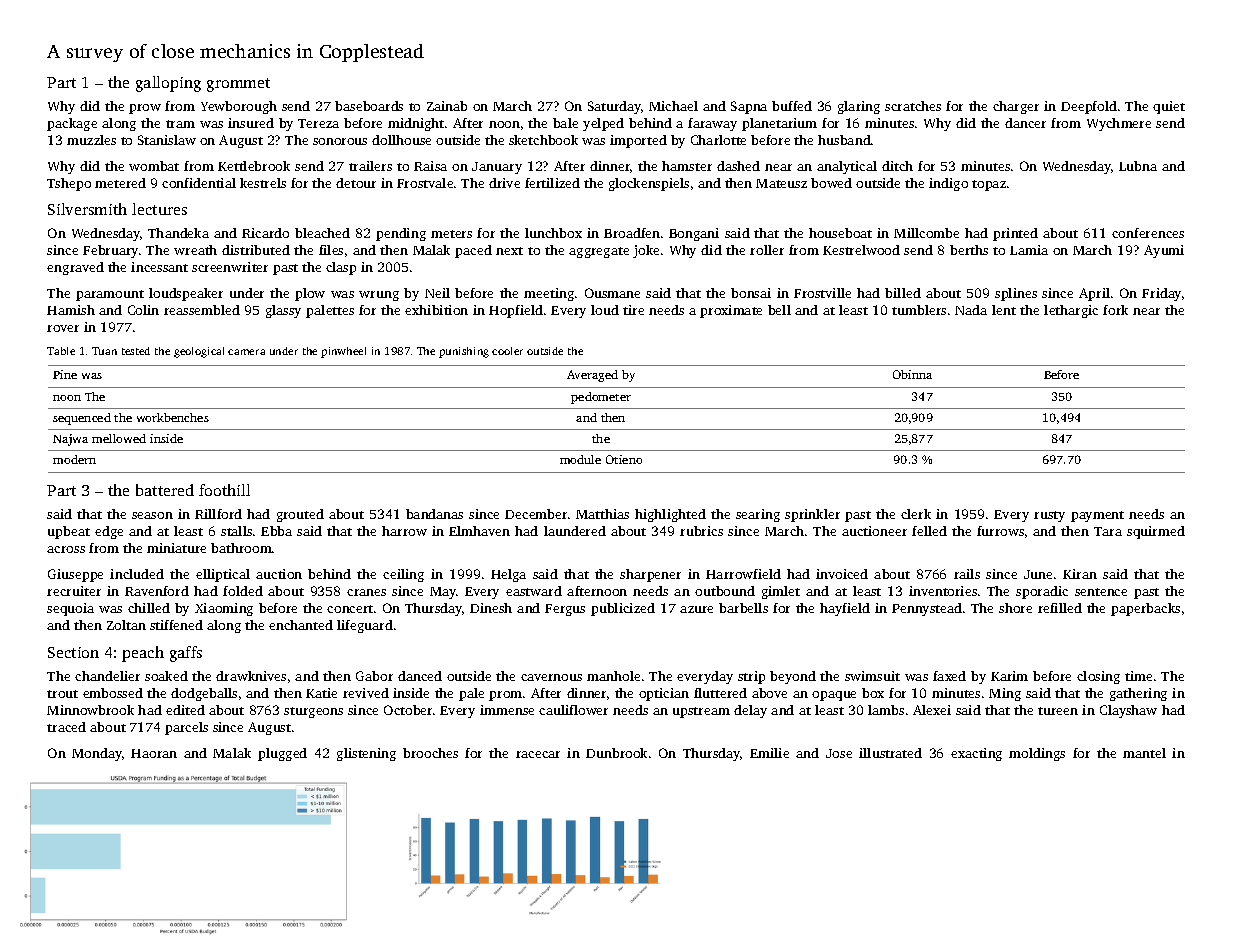 This image has height=952, width=1233. What do you see at coordinates (479, 531) in the image?
I see `Elmhaven` at bounding box center [479, 531].
